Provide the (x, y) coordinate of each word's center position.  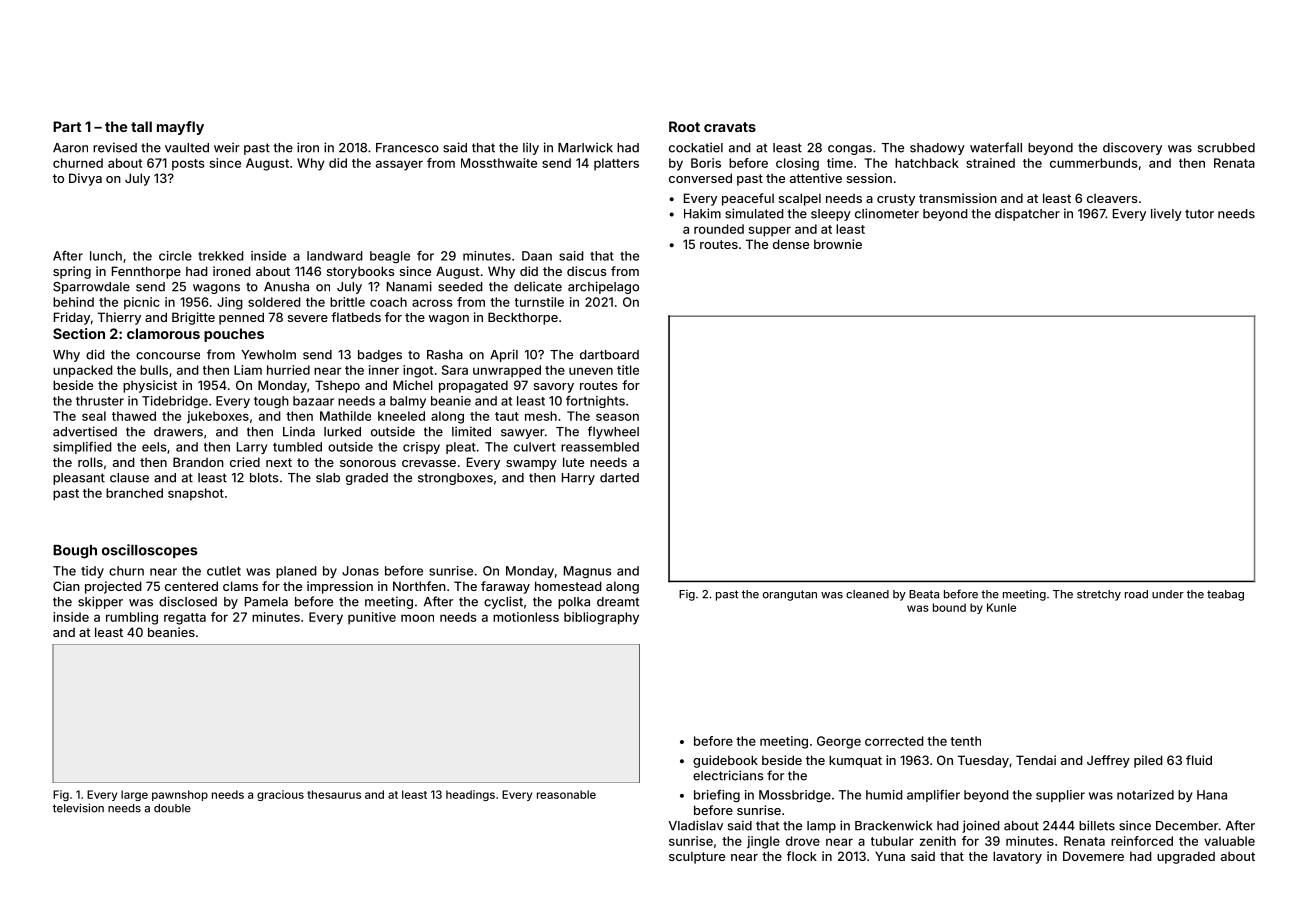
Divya (85, 179)
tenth (965, 741)
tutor (1199, 214)
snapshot (196, 494)
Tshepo (337, 386)
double (172, 808)
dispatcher (1027, 214)
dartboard (609, 355)
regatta (185, 619)
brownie (838, 244)
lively (1166, 214)
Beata (924, 594)
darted (619, 478)
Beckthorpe (523, 318)
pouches (234, 335)
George (839, 742)
